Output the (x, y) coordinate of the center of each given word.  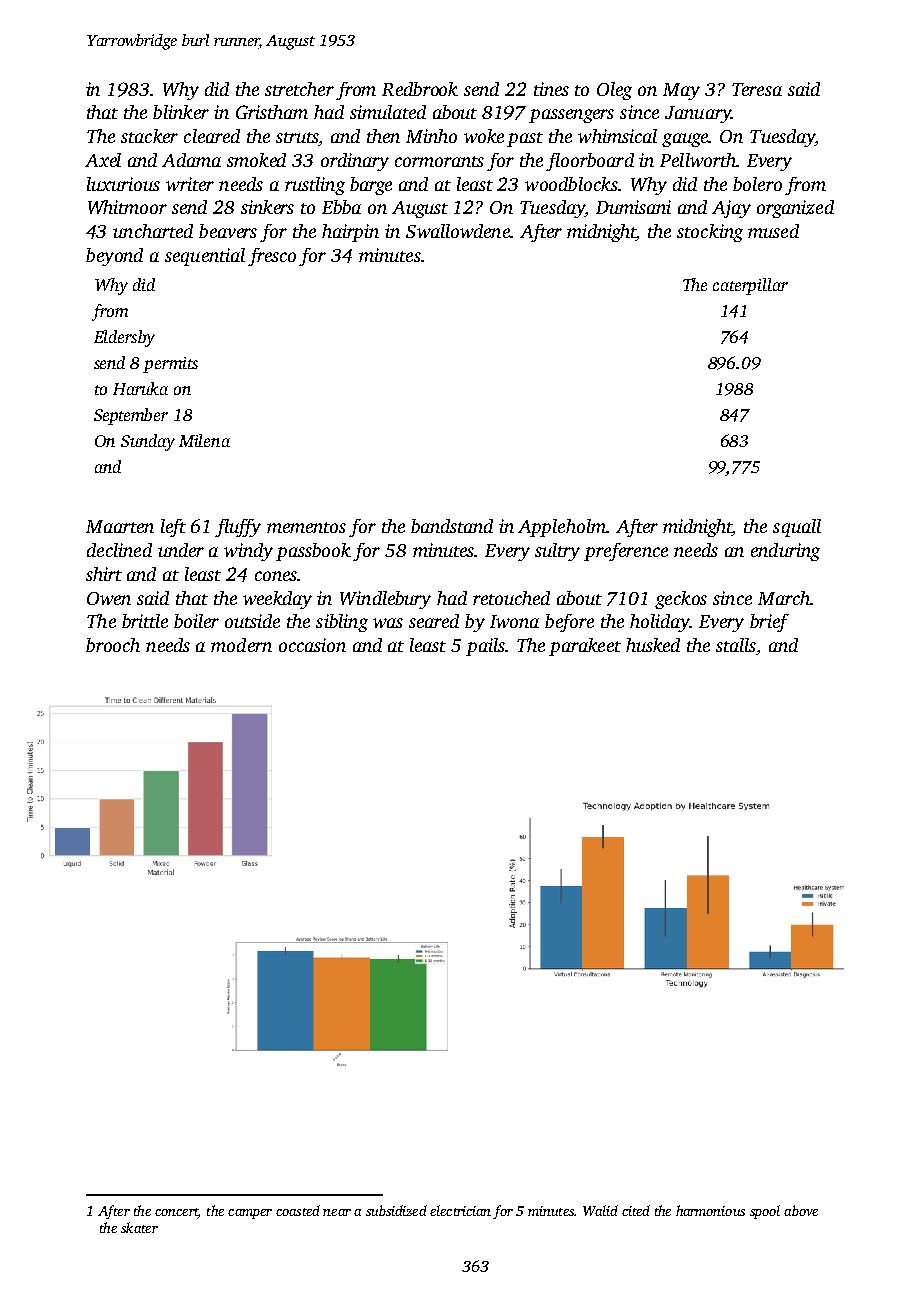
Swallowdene (458, 231)
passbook (313, 552)
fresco (272, 257)
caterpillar (750, 286)
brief (769, 623)
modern (241, 645)
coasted (298, 1210)
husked (653, 645)
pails (485, 647)
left (173, 528)
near (337, 1212)
